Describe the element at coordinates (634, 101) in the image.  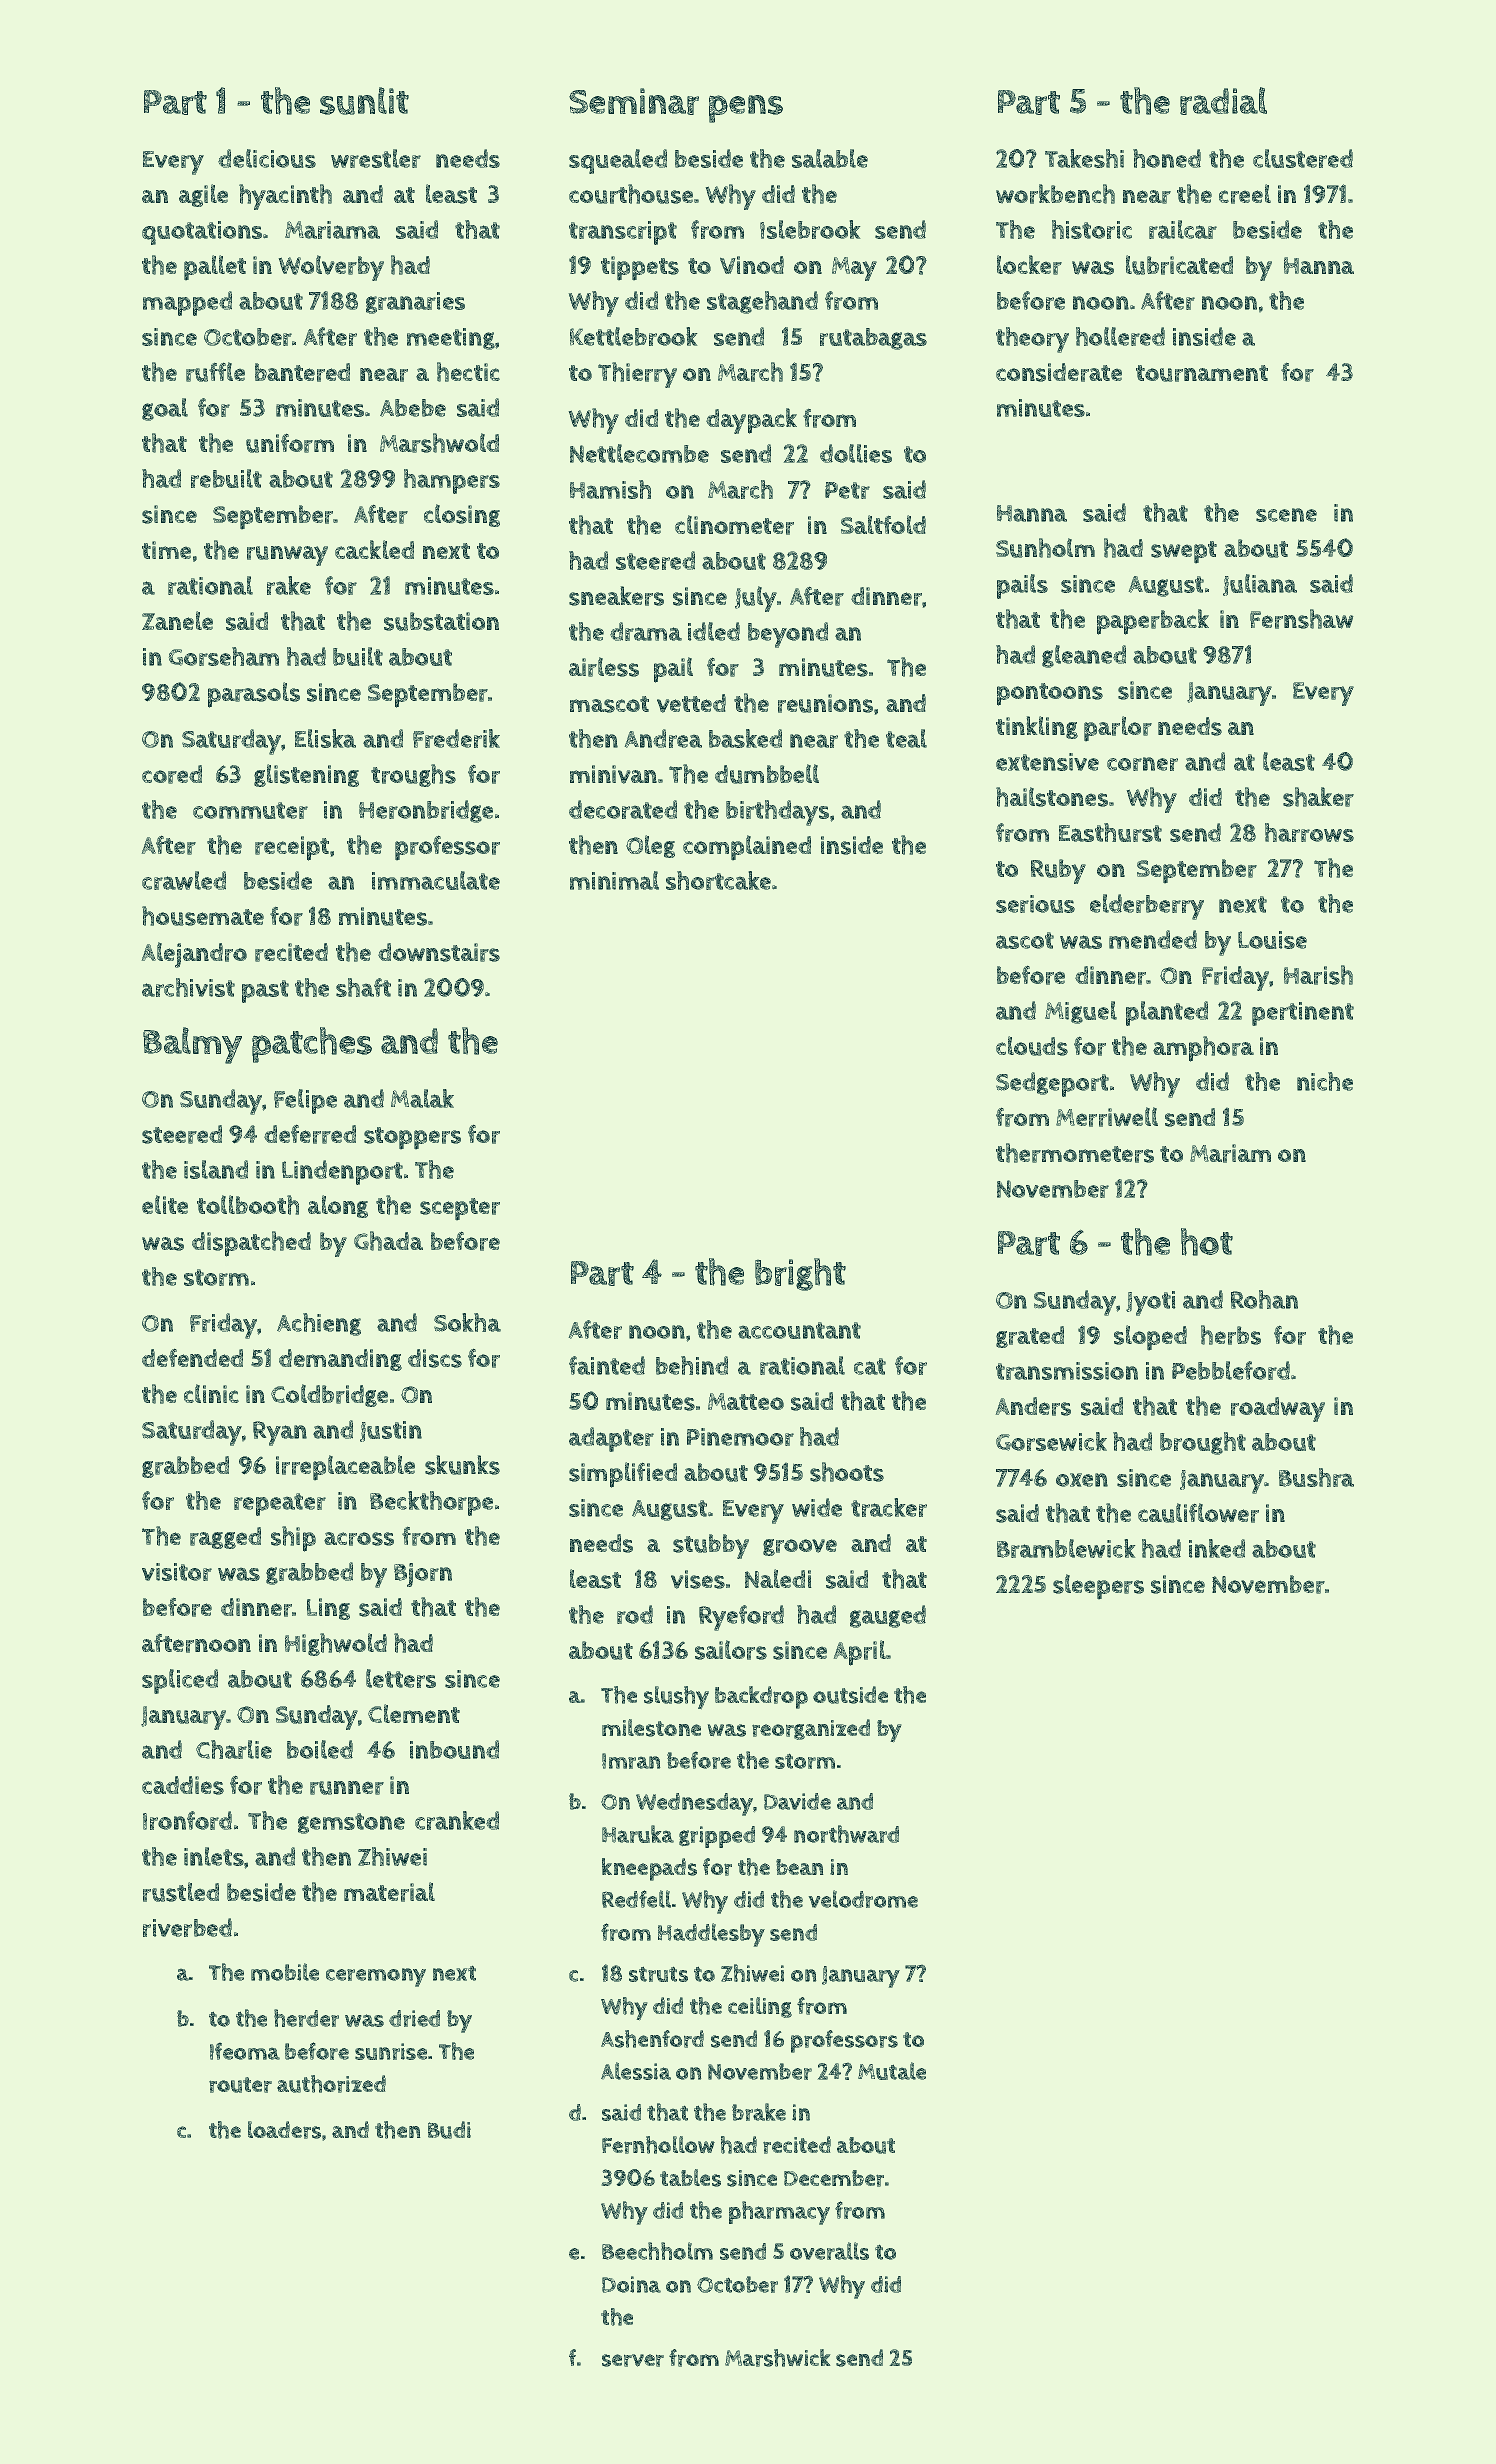
I see `Seminar` at that location.
